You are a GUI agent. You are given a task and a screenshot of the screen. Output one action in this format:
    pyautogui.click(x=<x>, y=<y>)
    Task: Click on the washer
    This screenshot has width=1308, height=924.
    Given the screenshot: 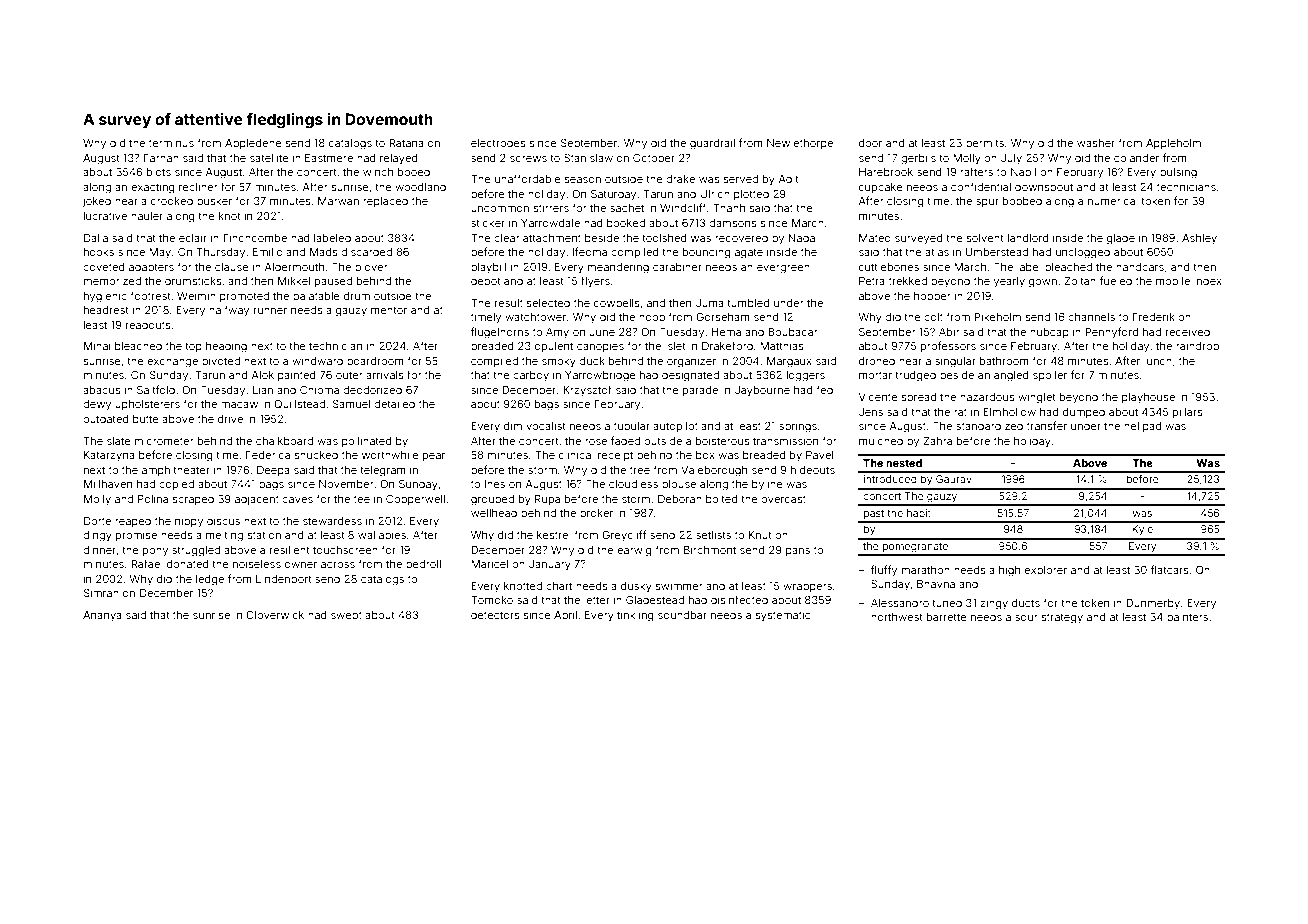 What is the action you would take?
    pyautogui.click(x=1096, y=143)
